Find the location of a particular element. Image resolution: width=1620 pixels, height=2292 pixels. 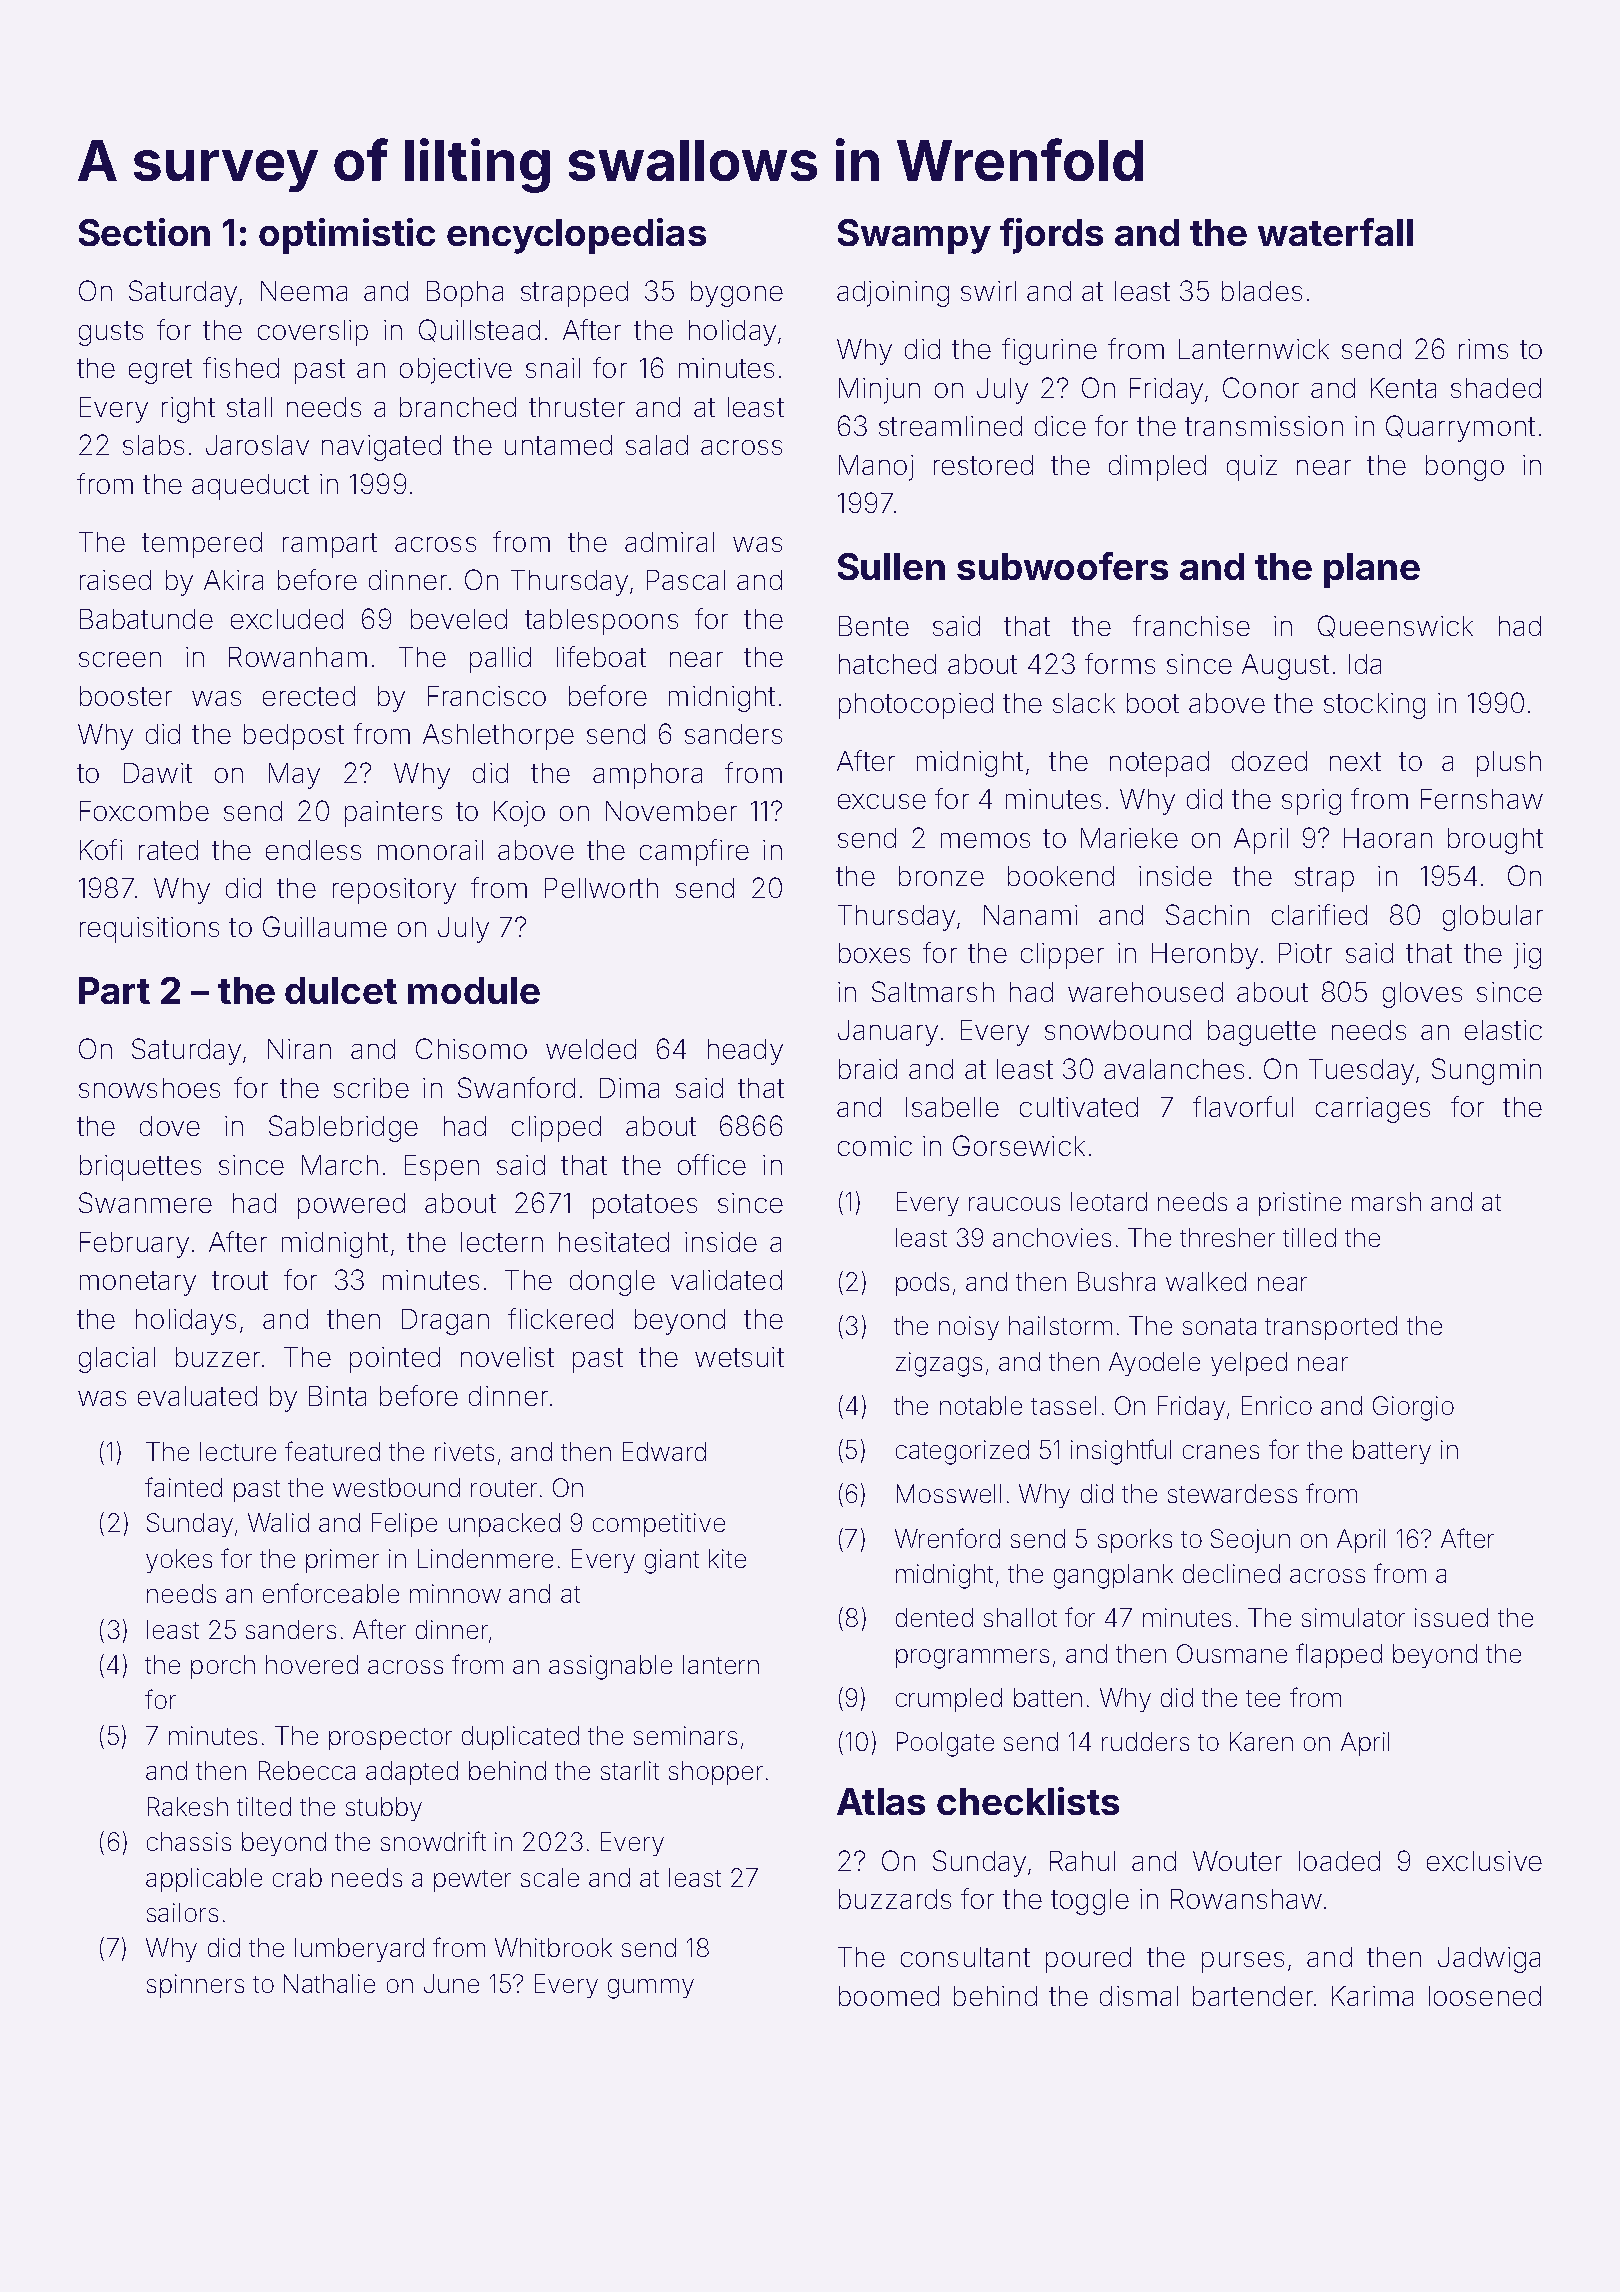

Manoj is located at coordinates (876, 468).
